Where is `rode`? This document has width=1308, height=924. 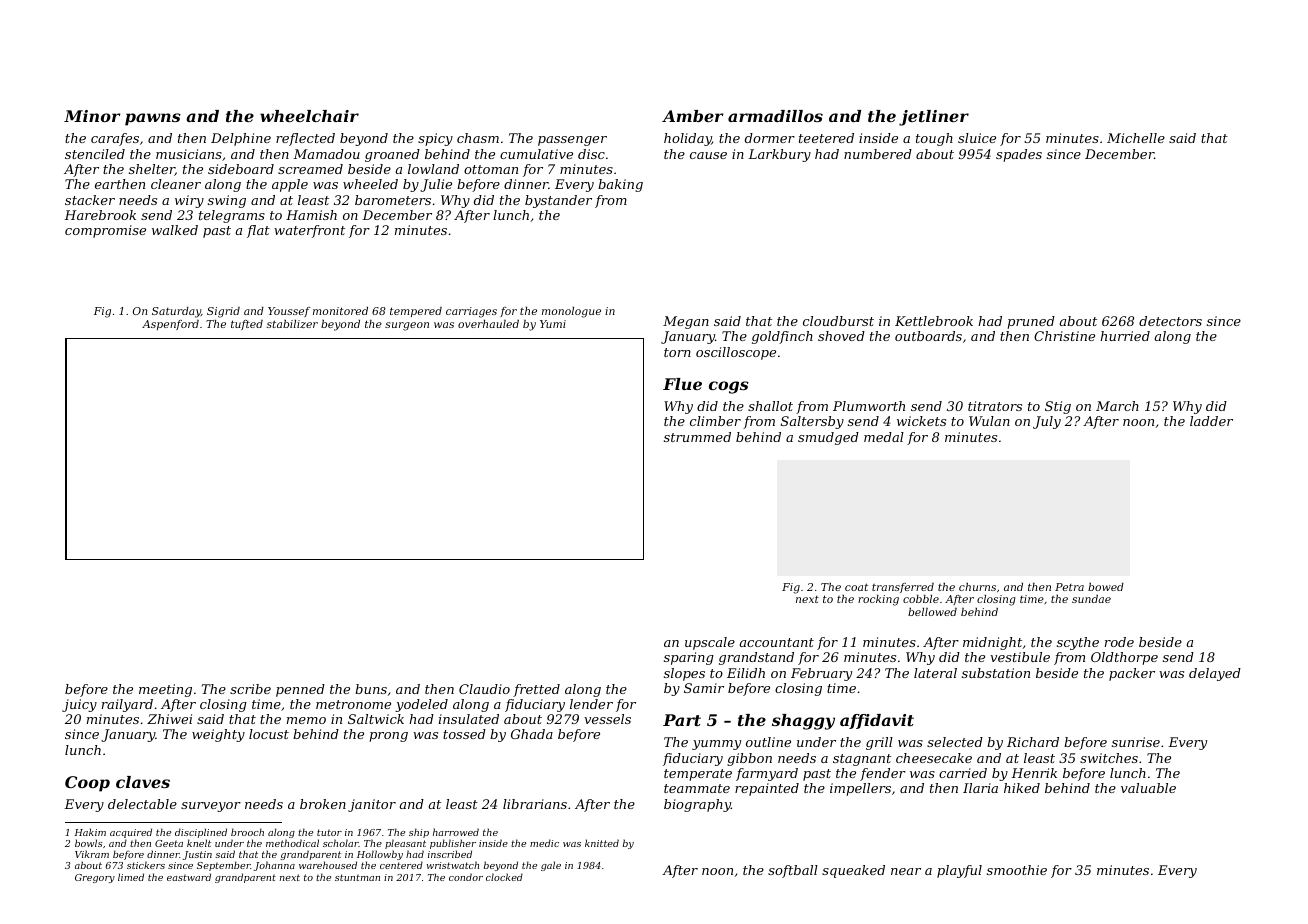
rode is located at coordinates (1119, 642).
